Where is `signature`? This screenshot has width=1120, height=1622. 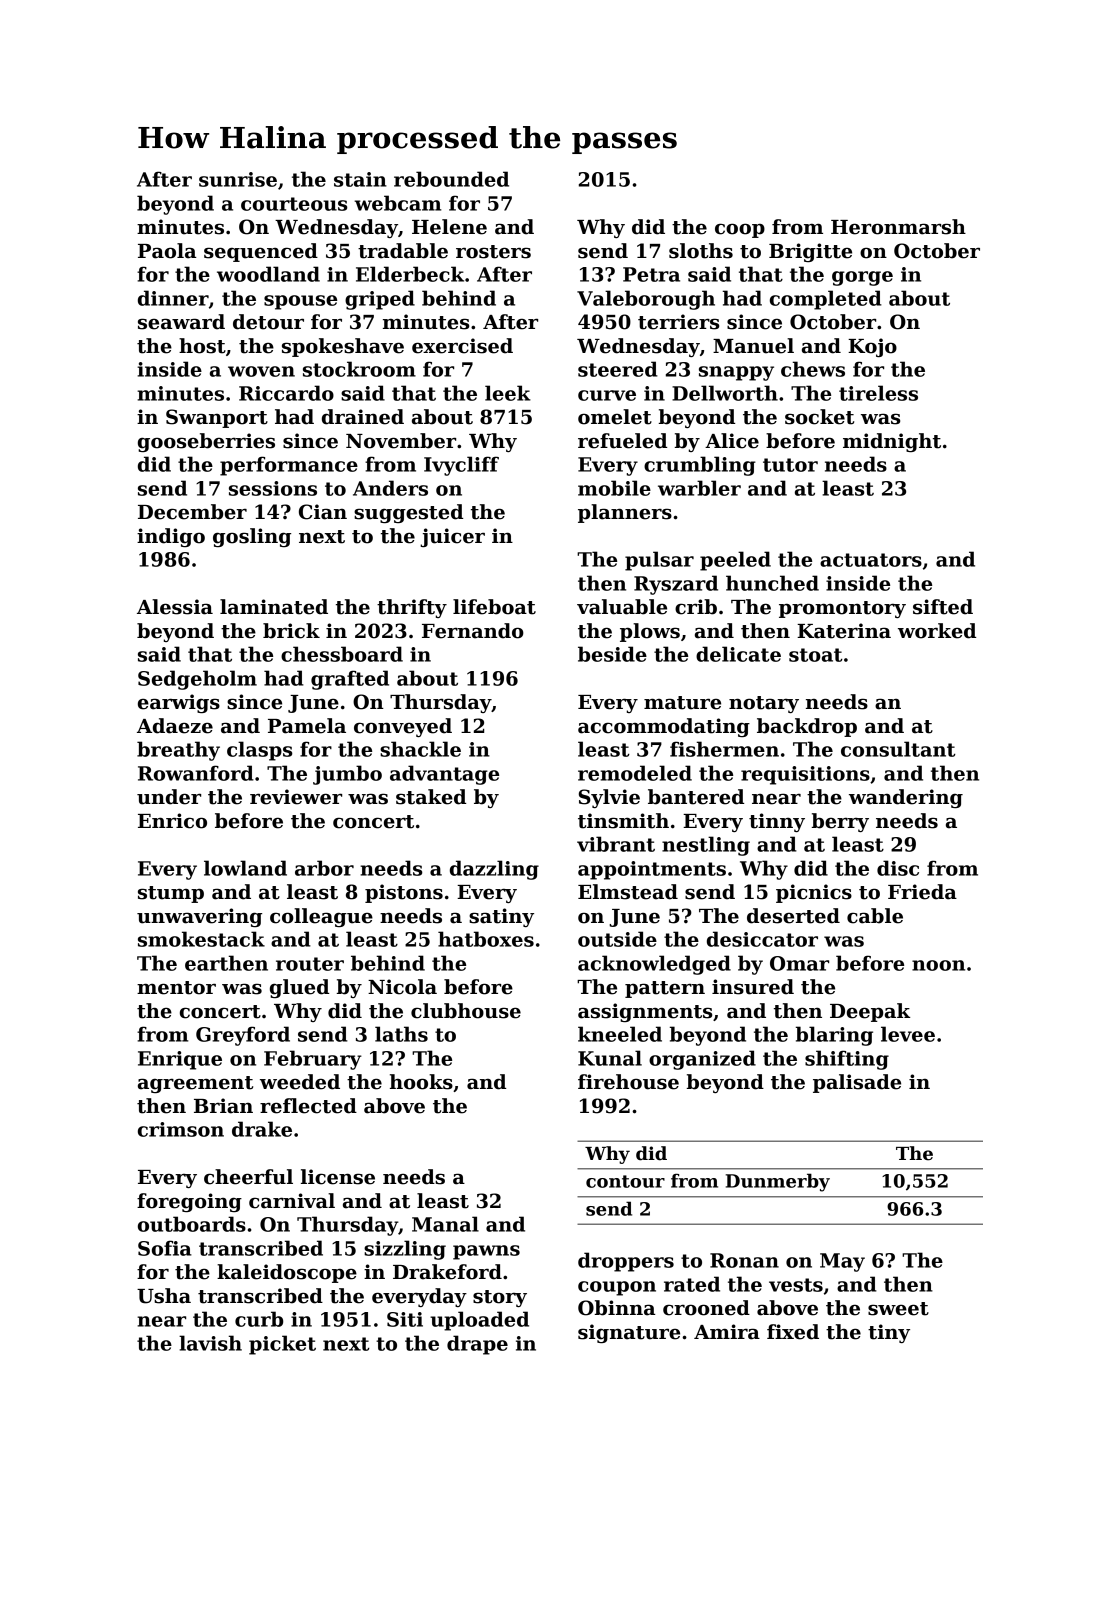 signature is located at coordinates (629, 1333).
